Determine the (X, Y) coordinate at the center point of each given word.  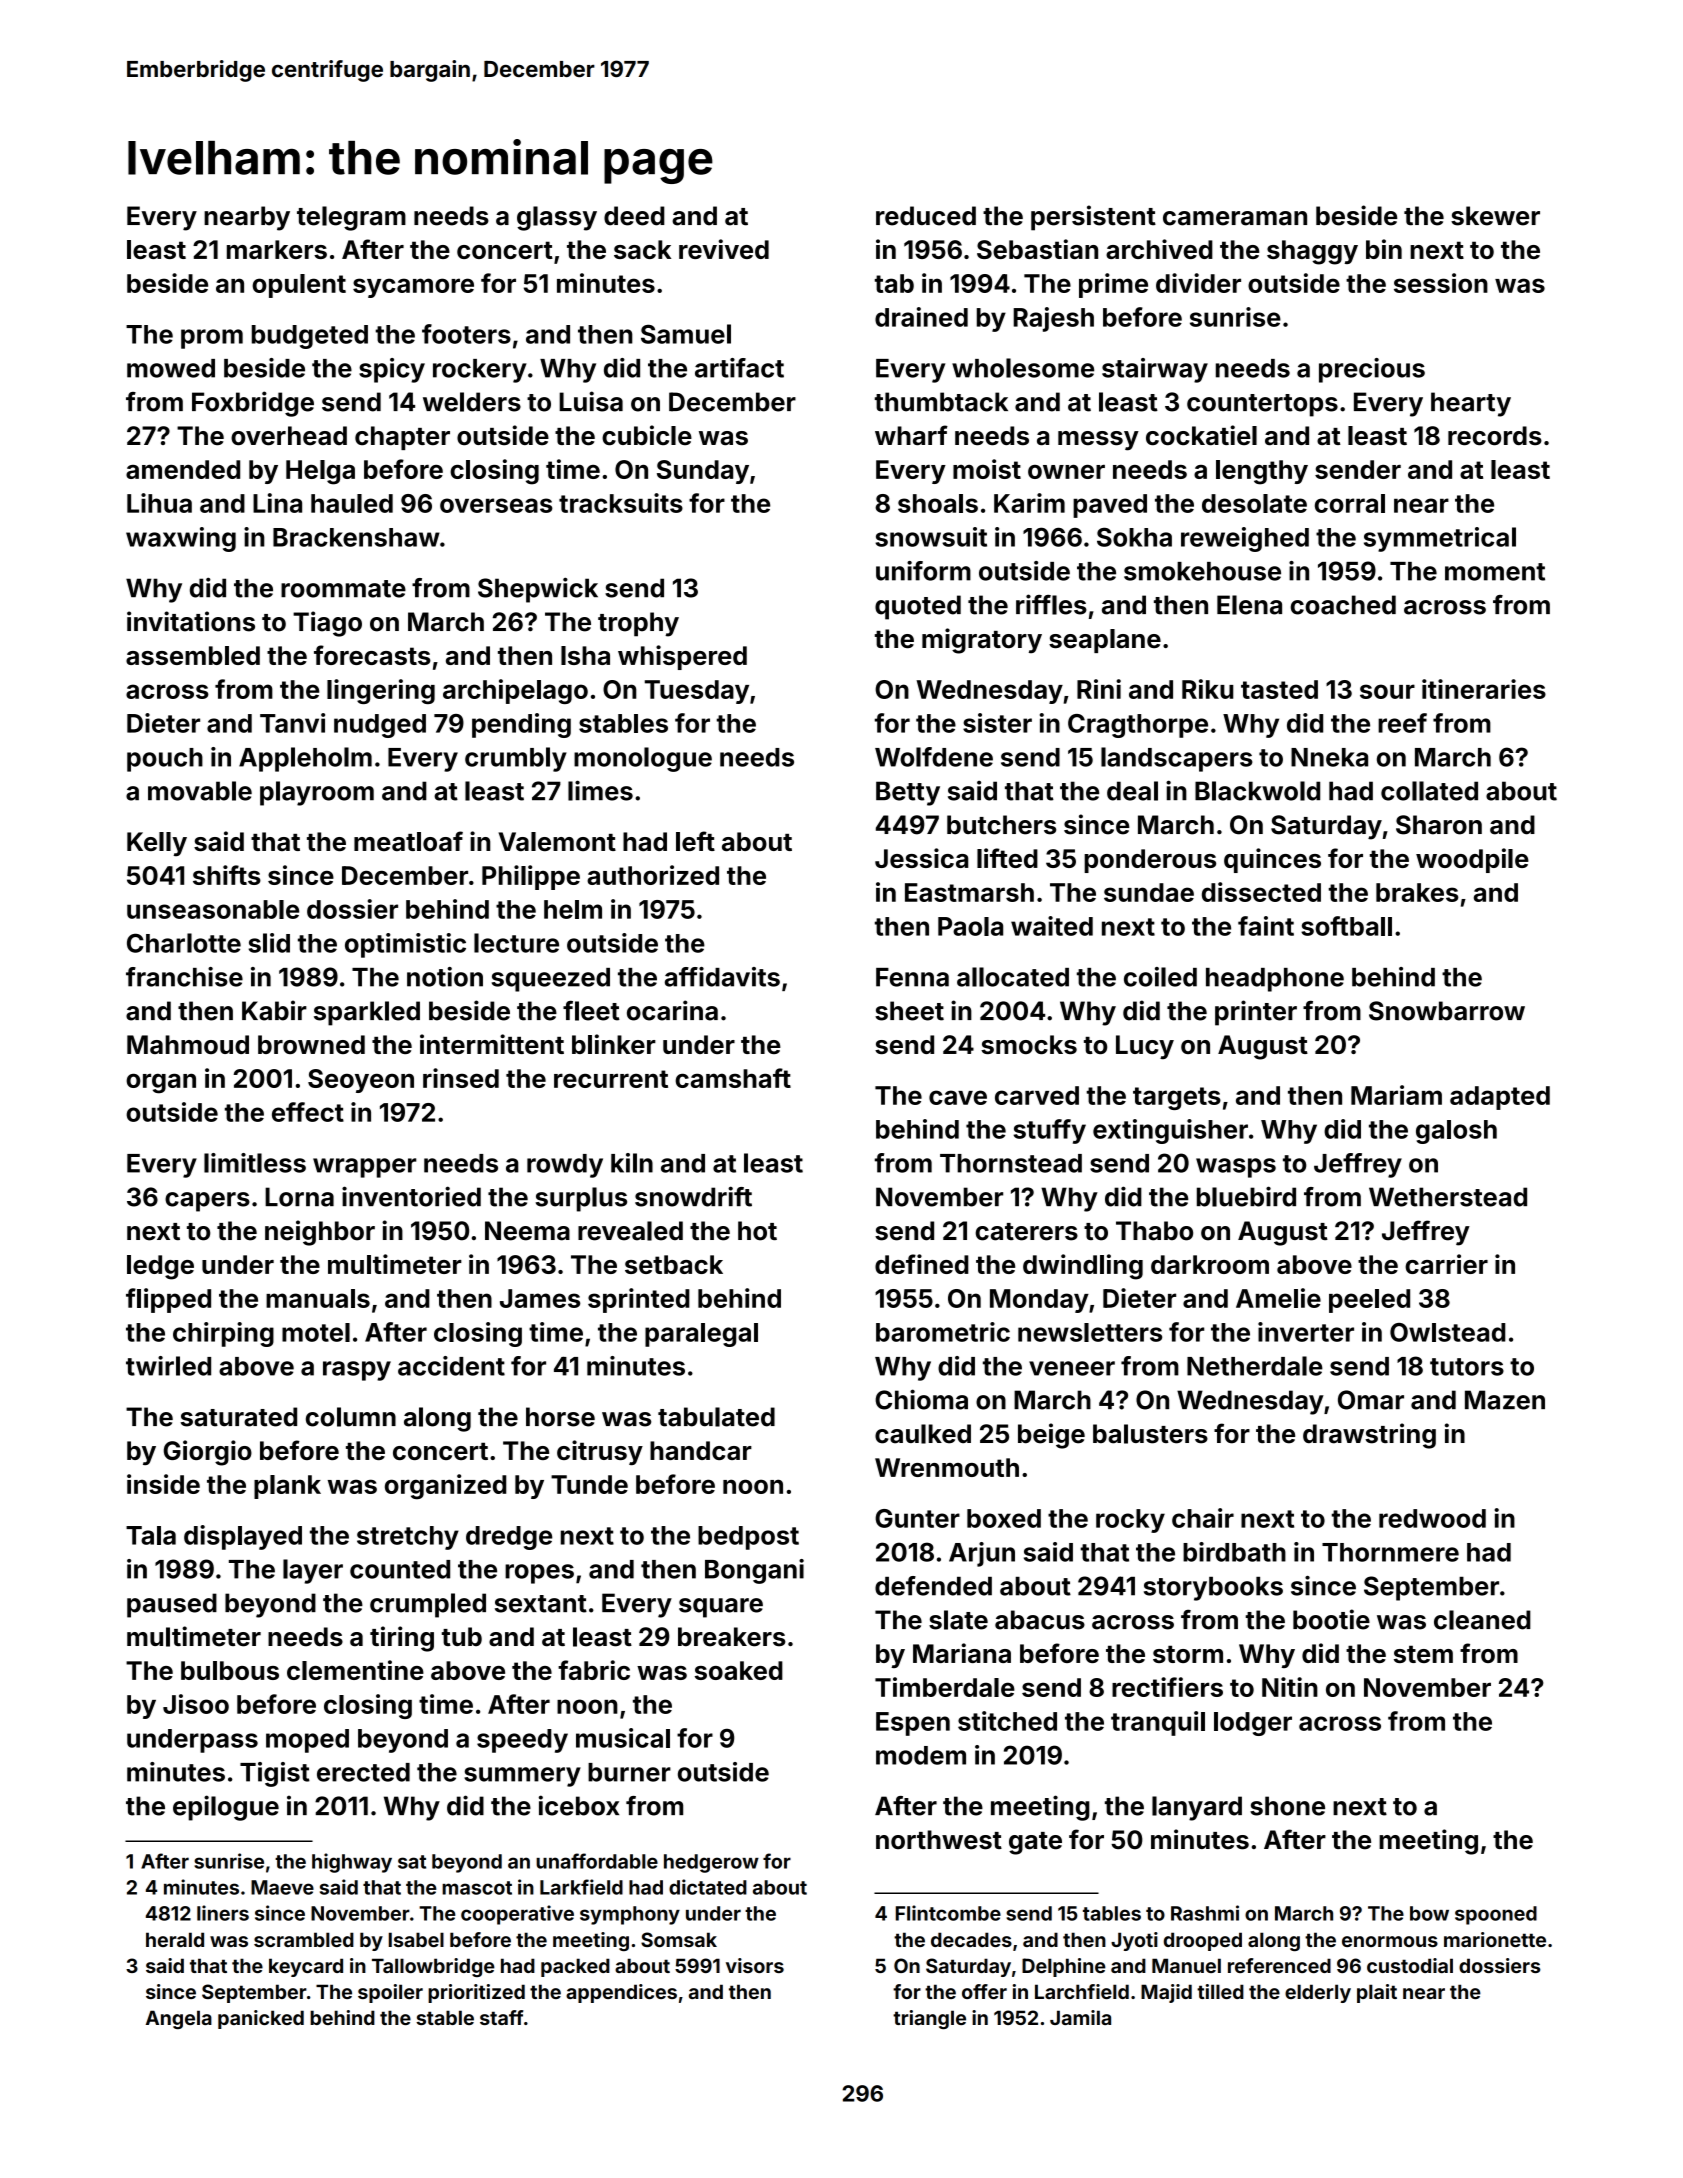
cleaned (1482, 1620)
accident (451, 1366)
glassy (557, 218)
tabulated (716, 1417)
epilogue (226, 1808)
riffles (1051, 604)
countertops (1262, 405)
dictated (708, 1887)
